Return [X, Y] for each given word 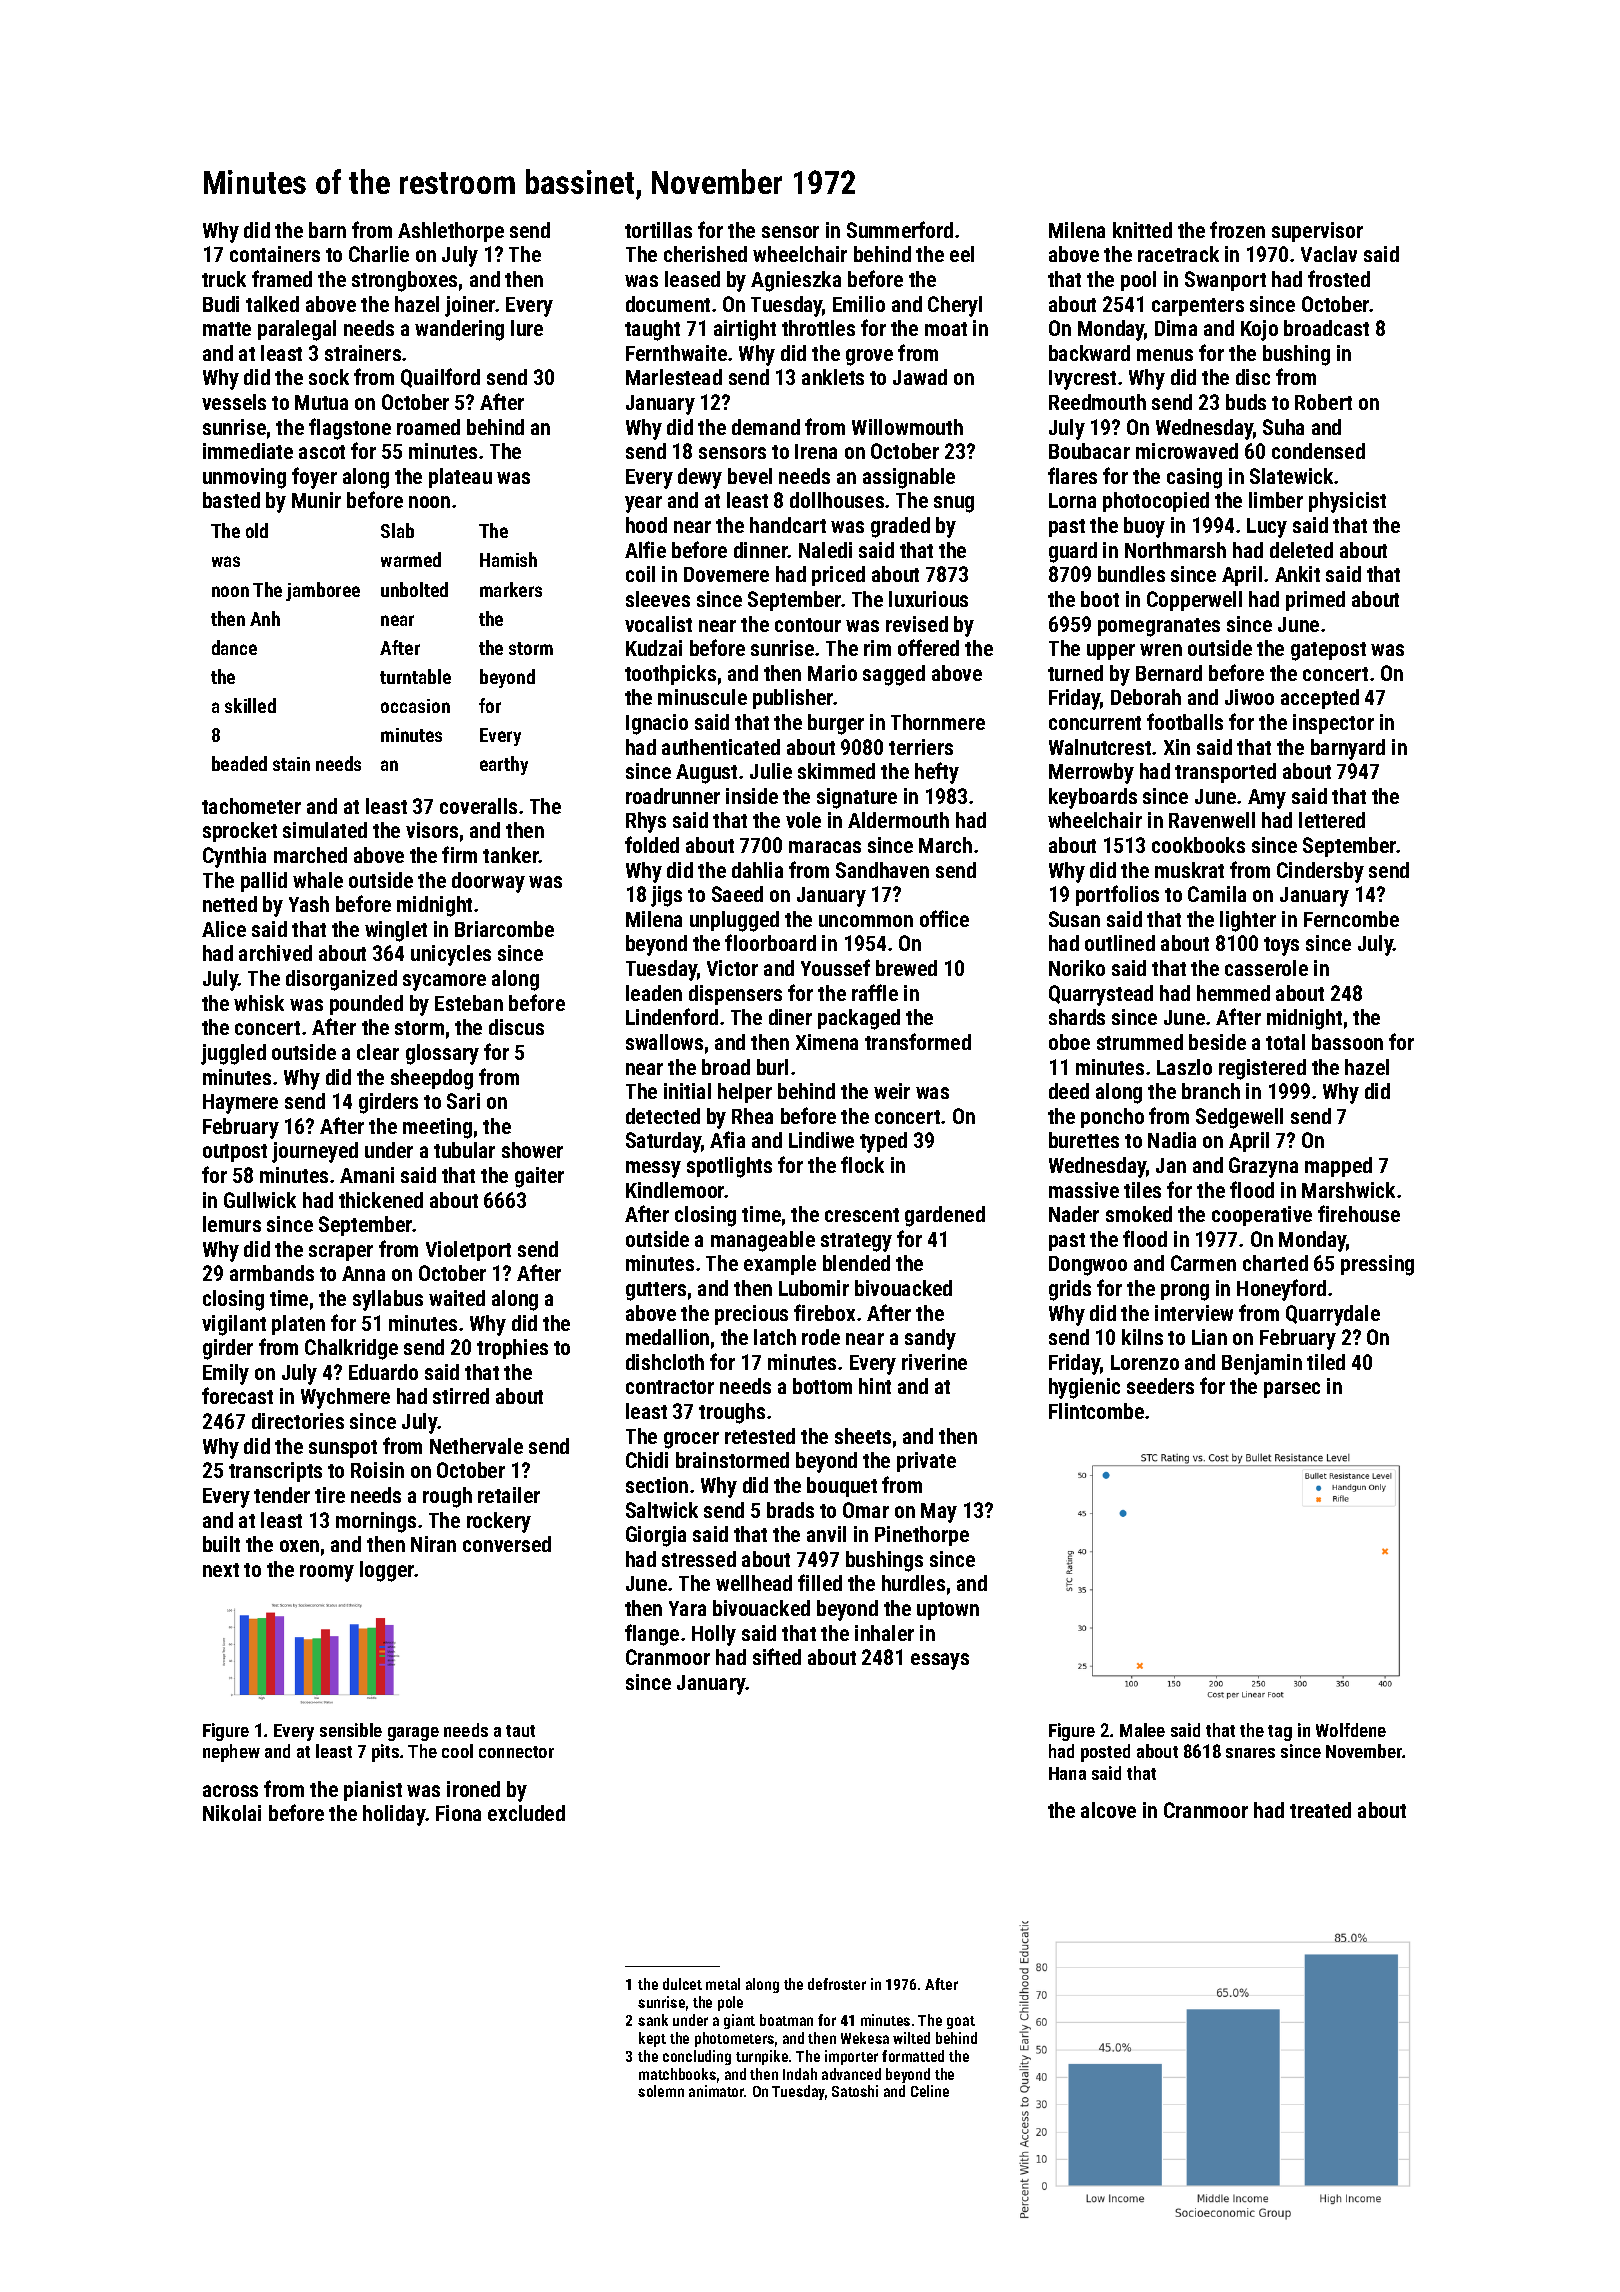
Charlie [379, 254]
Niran [433, 1544]
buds [1246, 402]
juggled [233, 1054]
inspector [1333, 724]
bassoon [1347, 1042]
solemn [661, 2091]
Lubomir [814, 1288]
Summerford [900, 229]
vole [803, 820]
